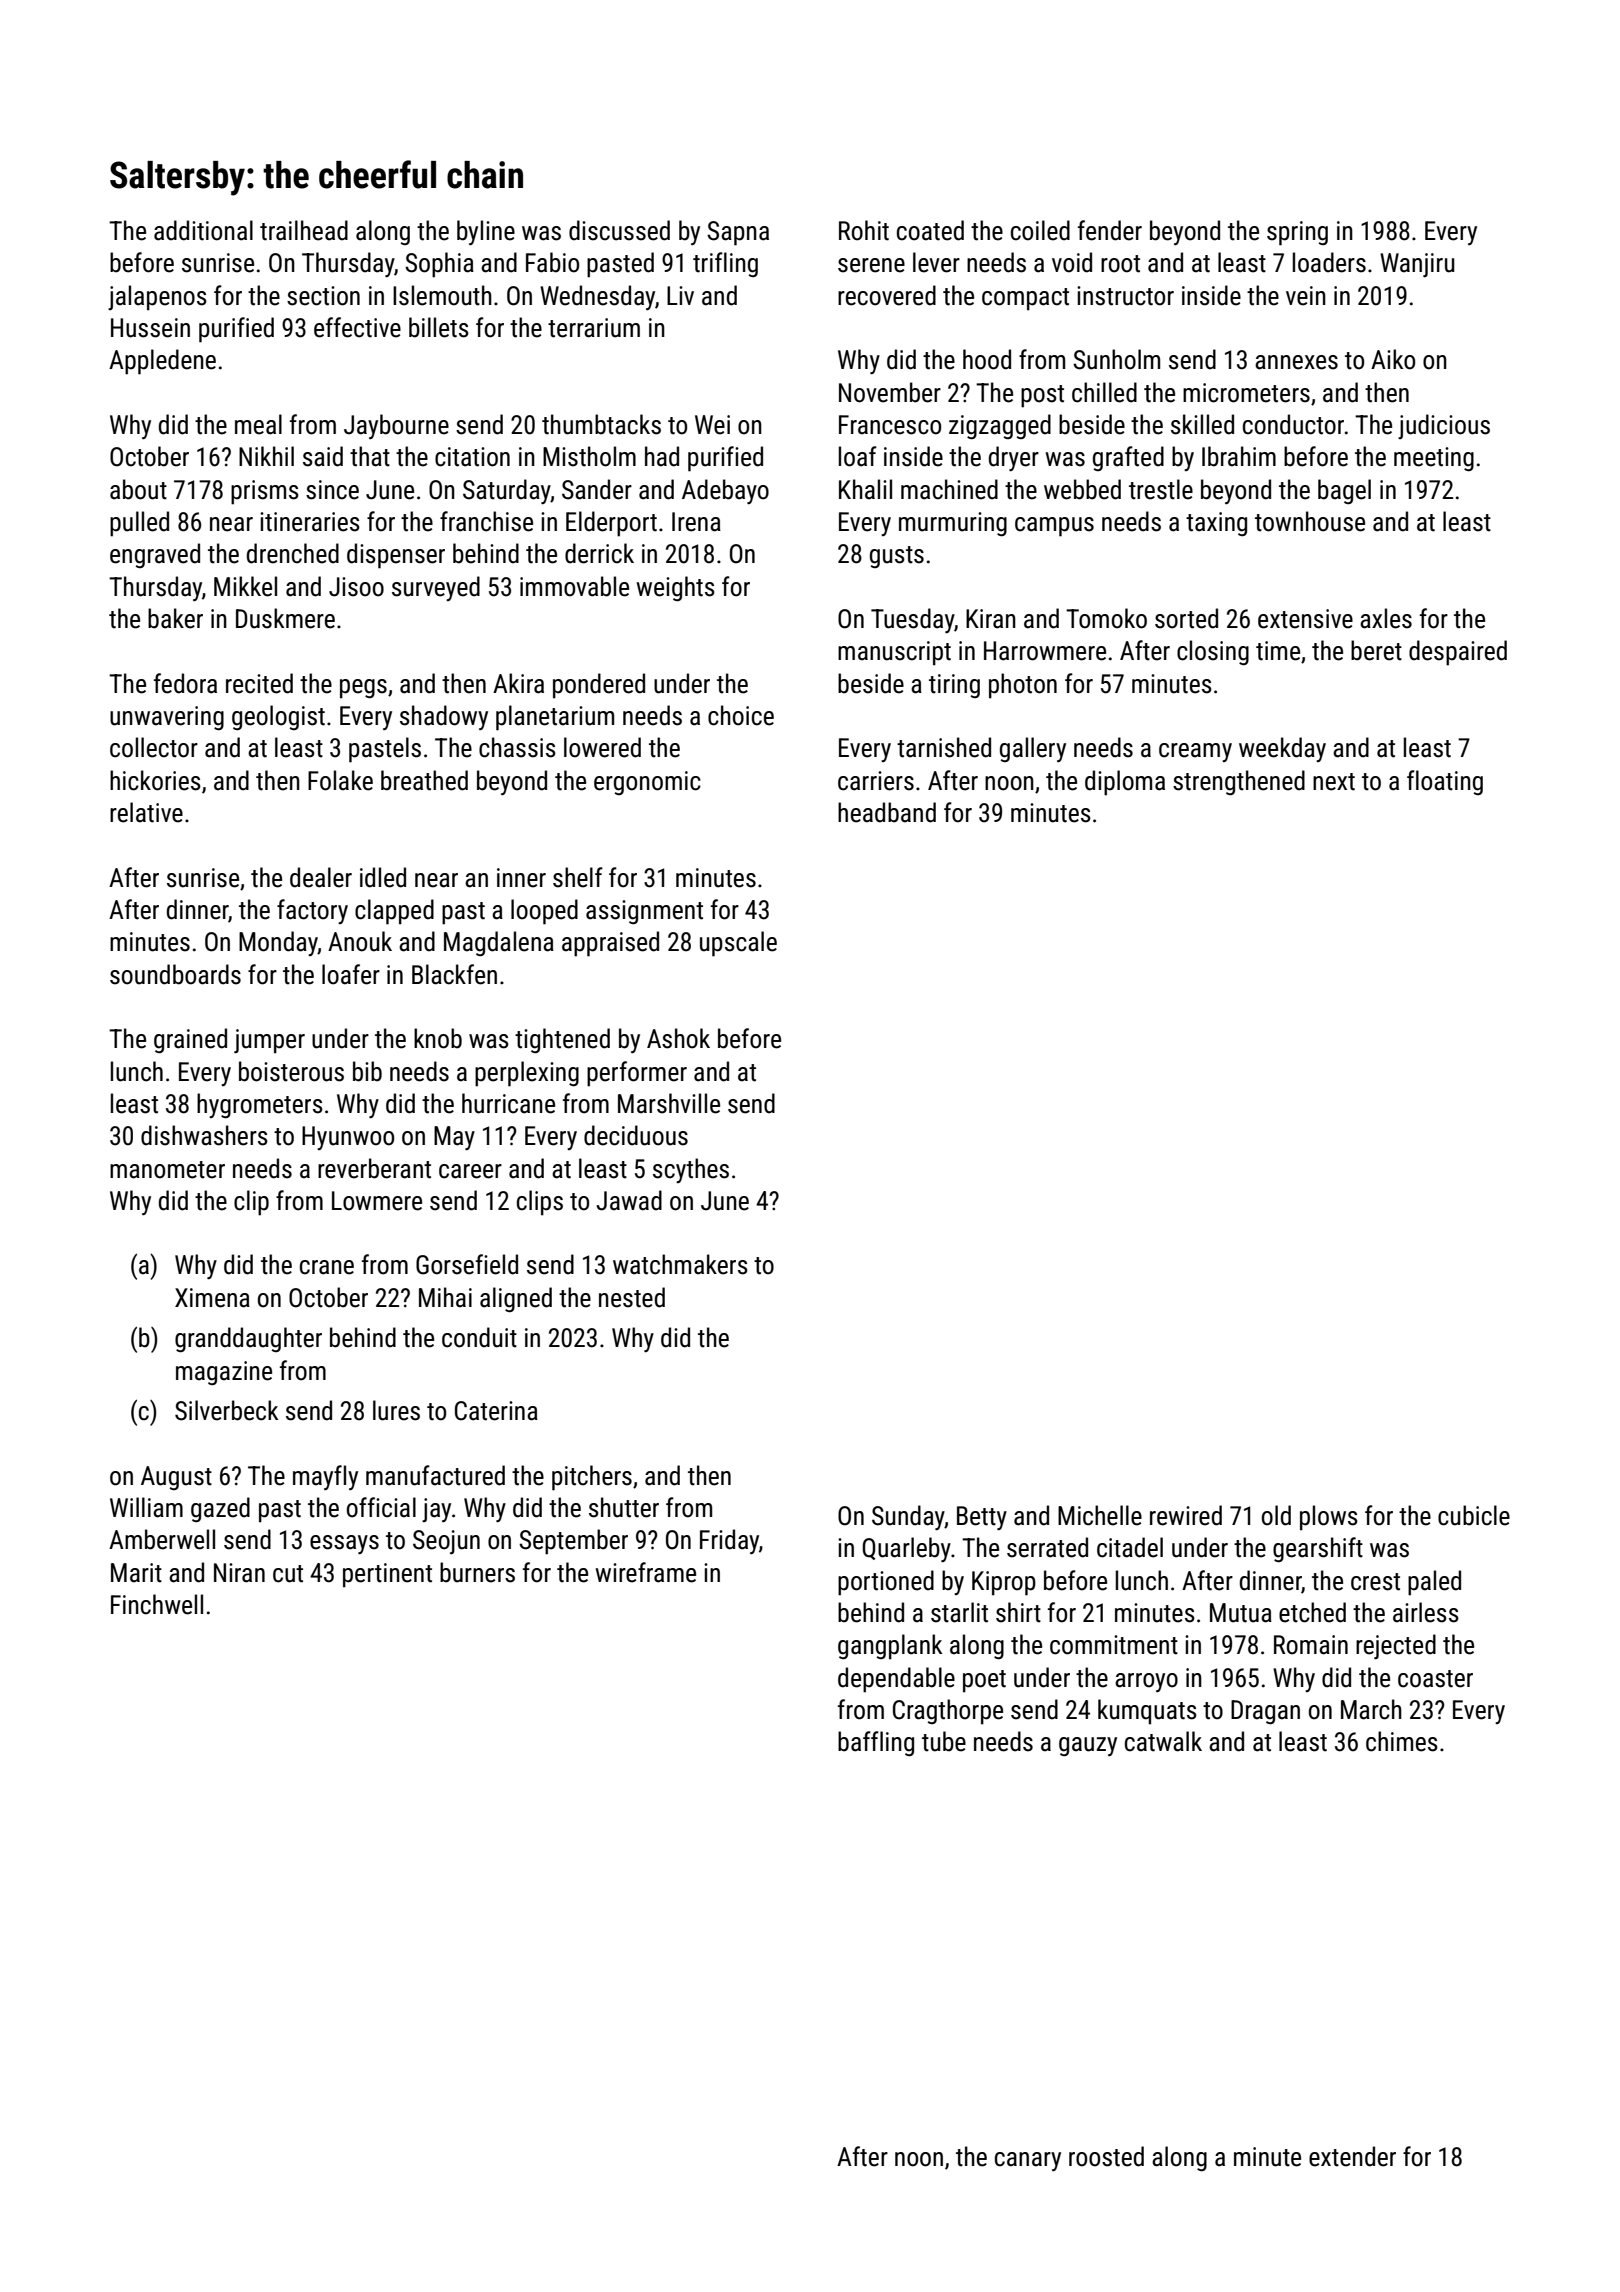 This page has width=1620, height=2292. What do you see at coordinates (1125, 783) in the page?
I see `diploma` at bounding box center [1125, 783].
